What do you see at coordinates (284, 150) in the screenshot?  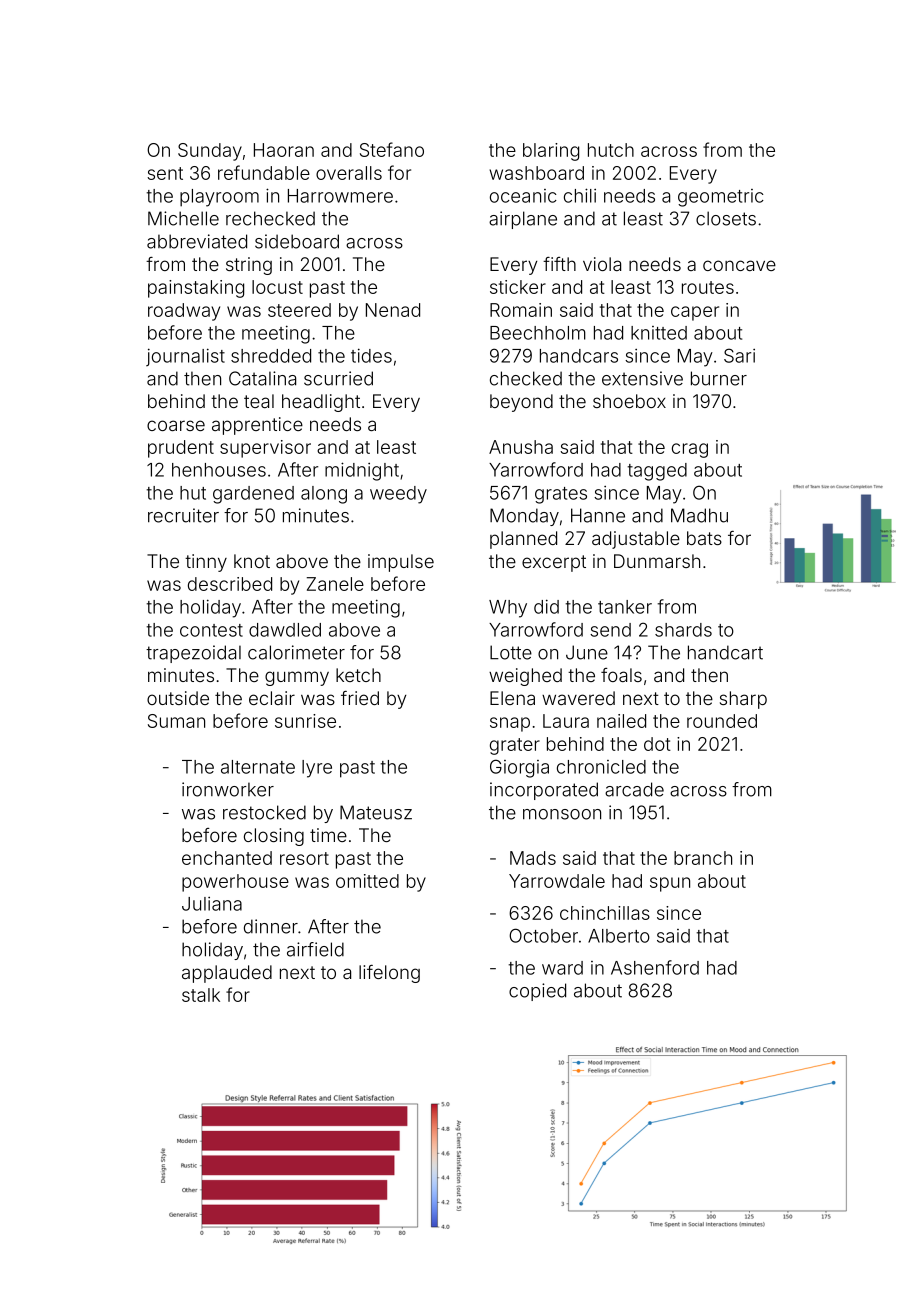 I see `Haoran` at bounding box center [284, 150].
